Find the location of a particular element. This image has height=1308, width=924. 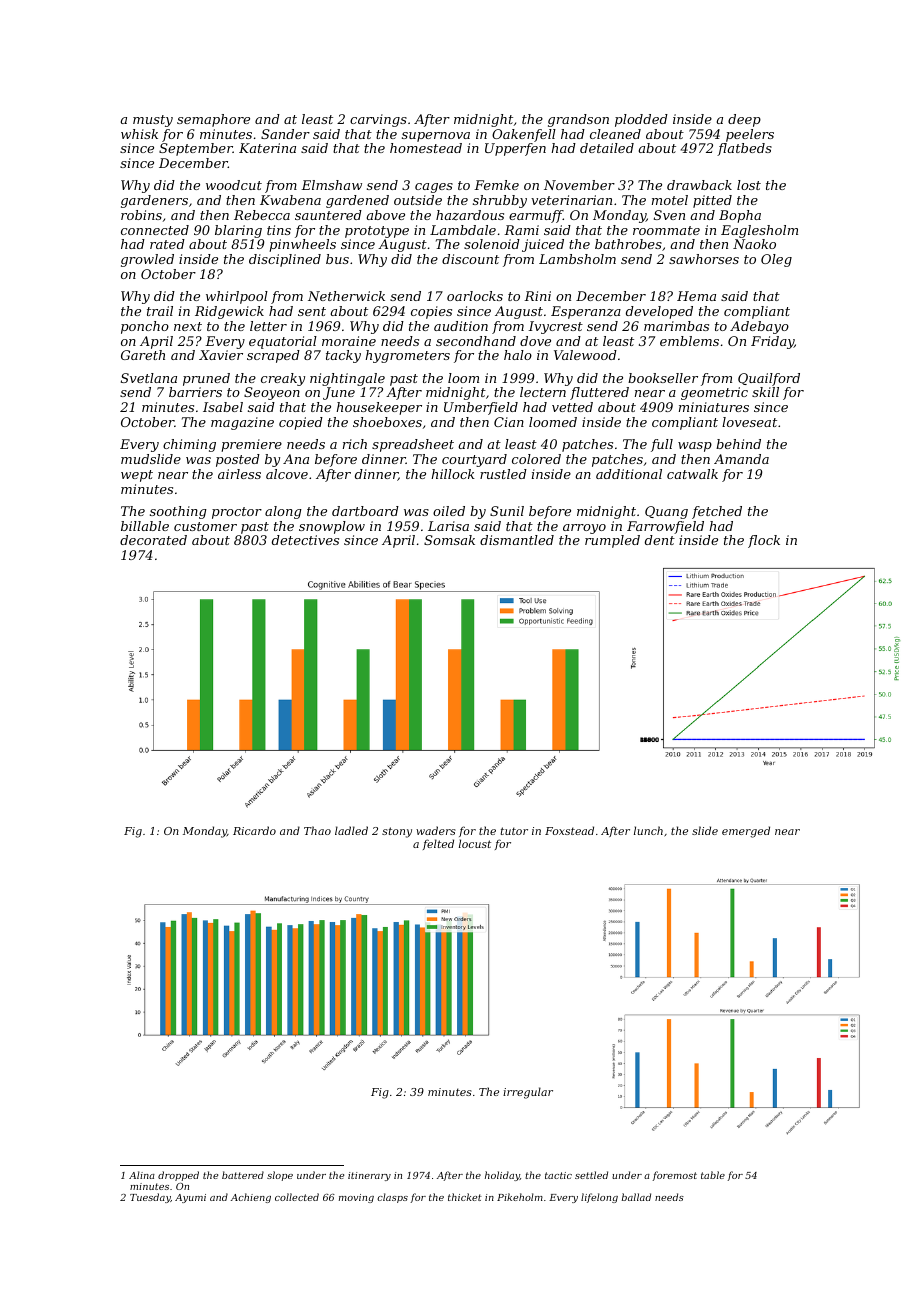

deep is located at coordinates (744, 120).
